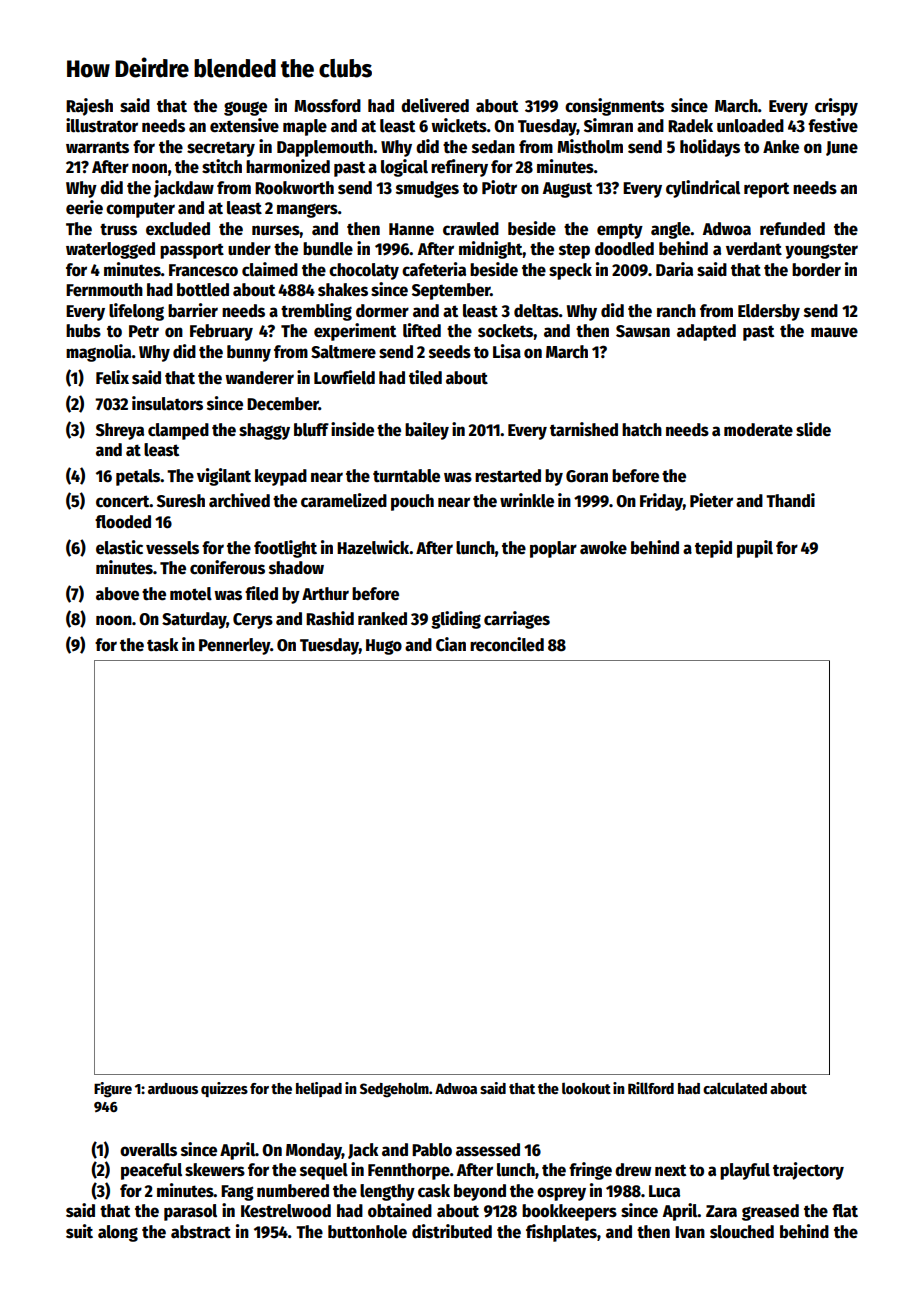  Describe the element at coordinates (567, 190) in the page. I see `August` at that location.
